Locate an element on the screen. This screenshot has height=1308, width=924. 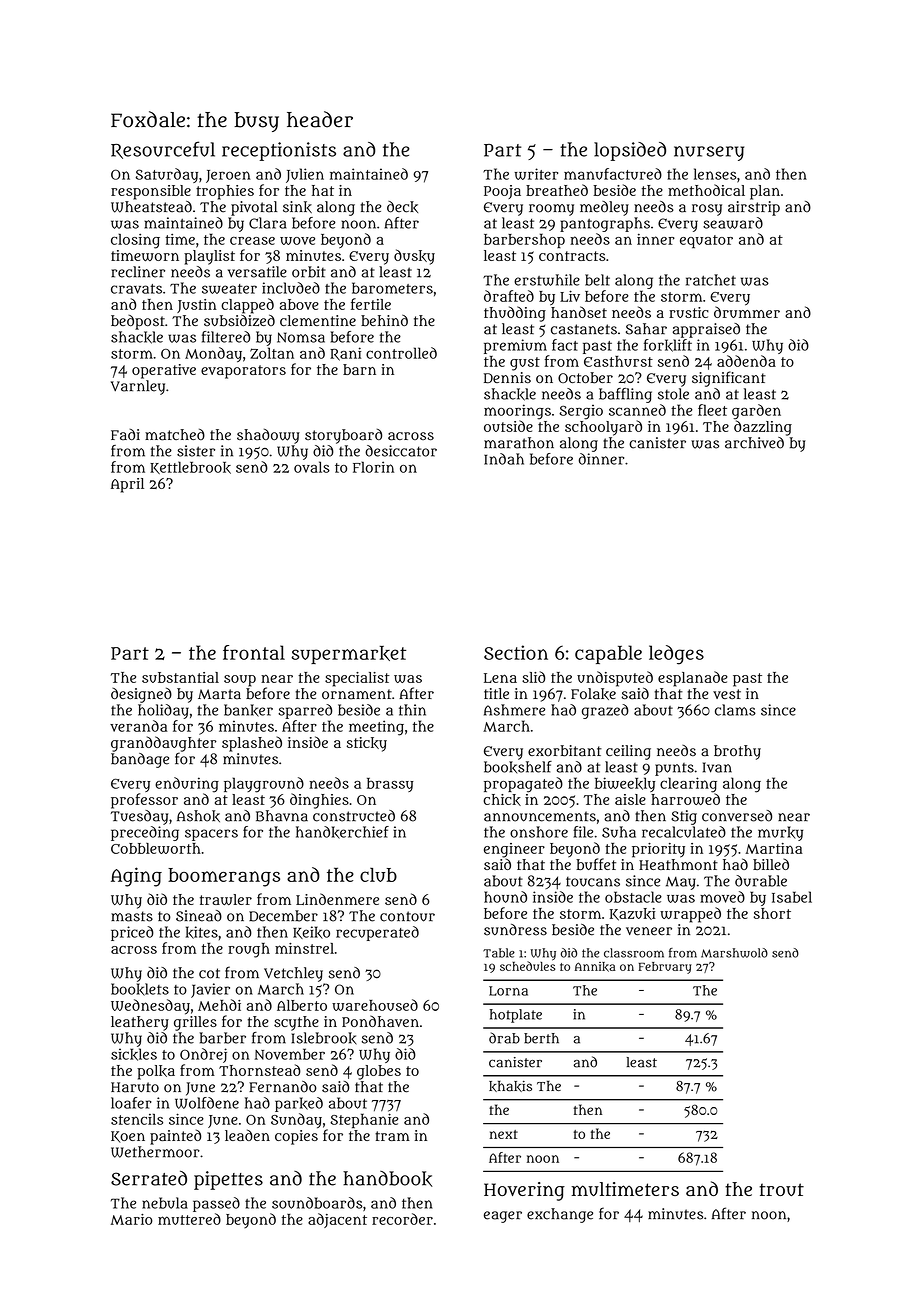
warehoused is located at coordinates (375, 1005).
